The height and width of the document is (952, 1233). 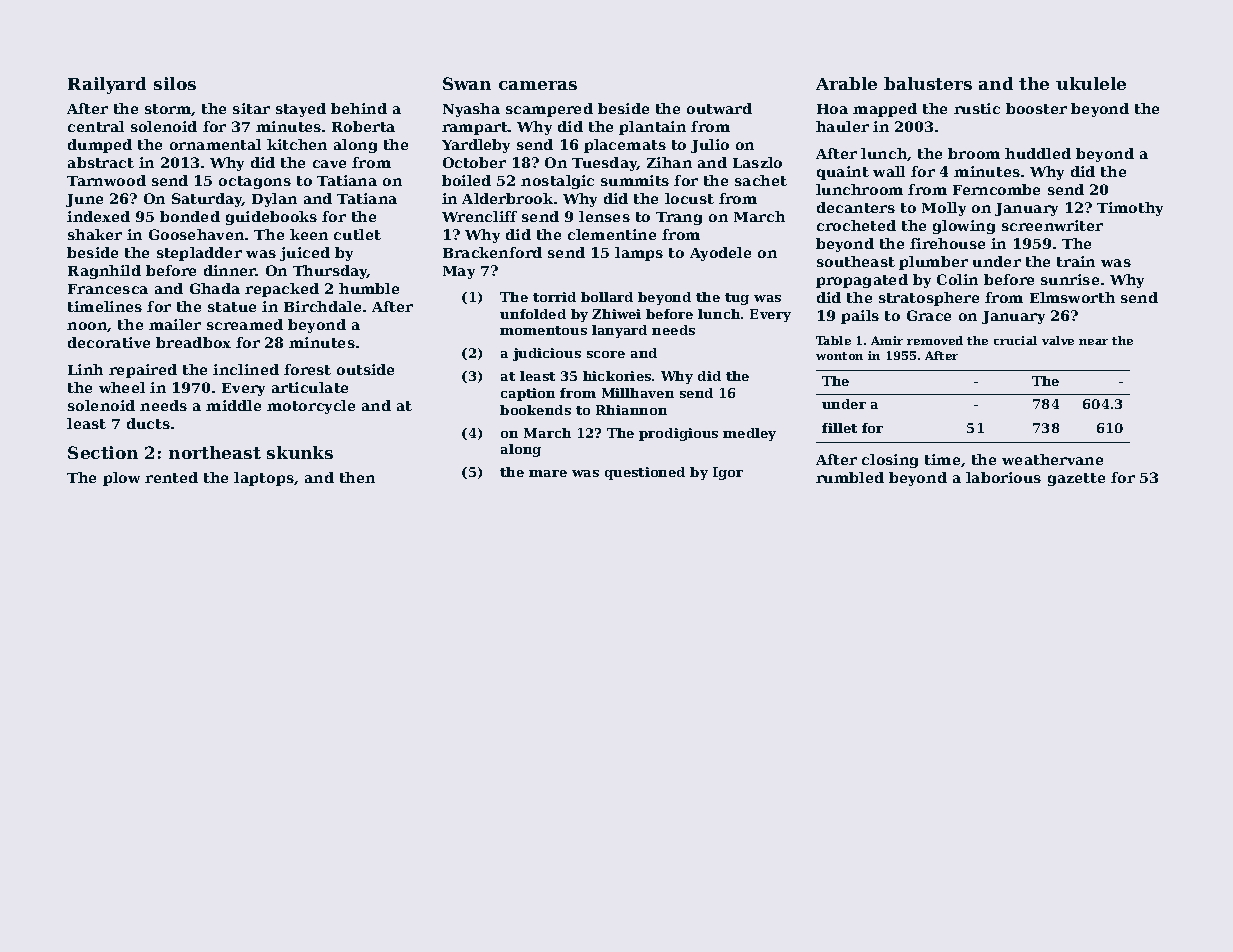 What do you see at coordinates (996, 189) in the document?
I see `Ferncombe` at bounding box center [996, 189].
